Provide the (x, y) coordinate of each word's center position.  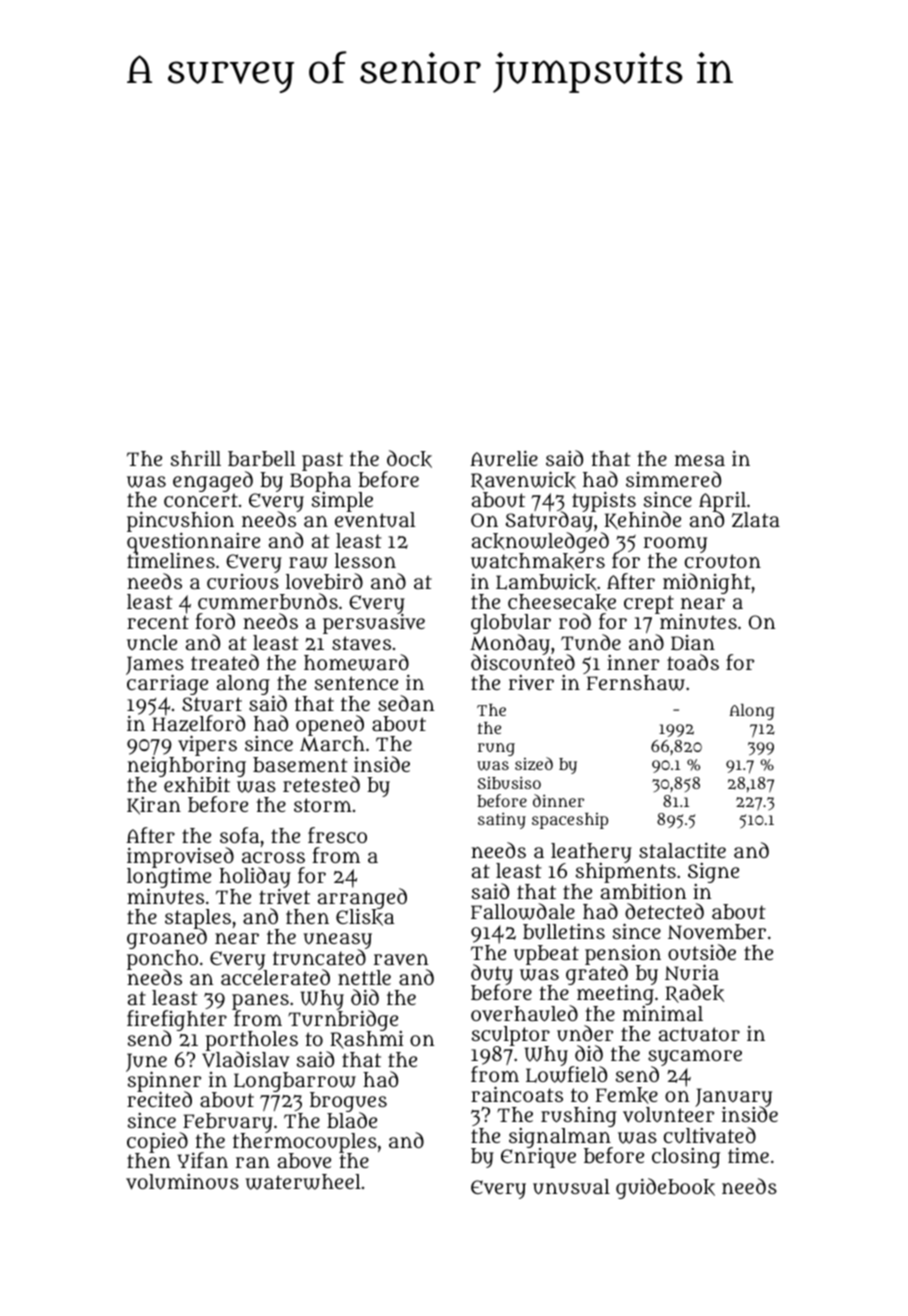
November (717, 932)
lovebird (324, 581)
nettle (364, 977)
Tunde (591, 642)
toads (693, 662)
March (332, 743)
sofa (239, 835)
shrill (196, 458)
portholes (252, 1041)
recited (159, 1099)
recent (158, 622)
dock (409, 459)
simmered (673, 479)
